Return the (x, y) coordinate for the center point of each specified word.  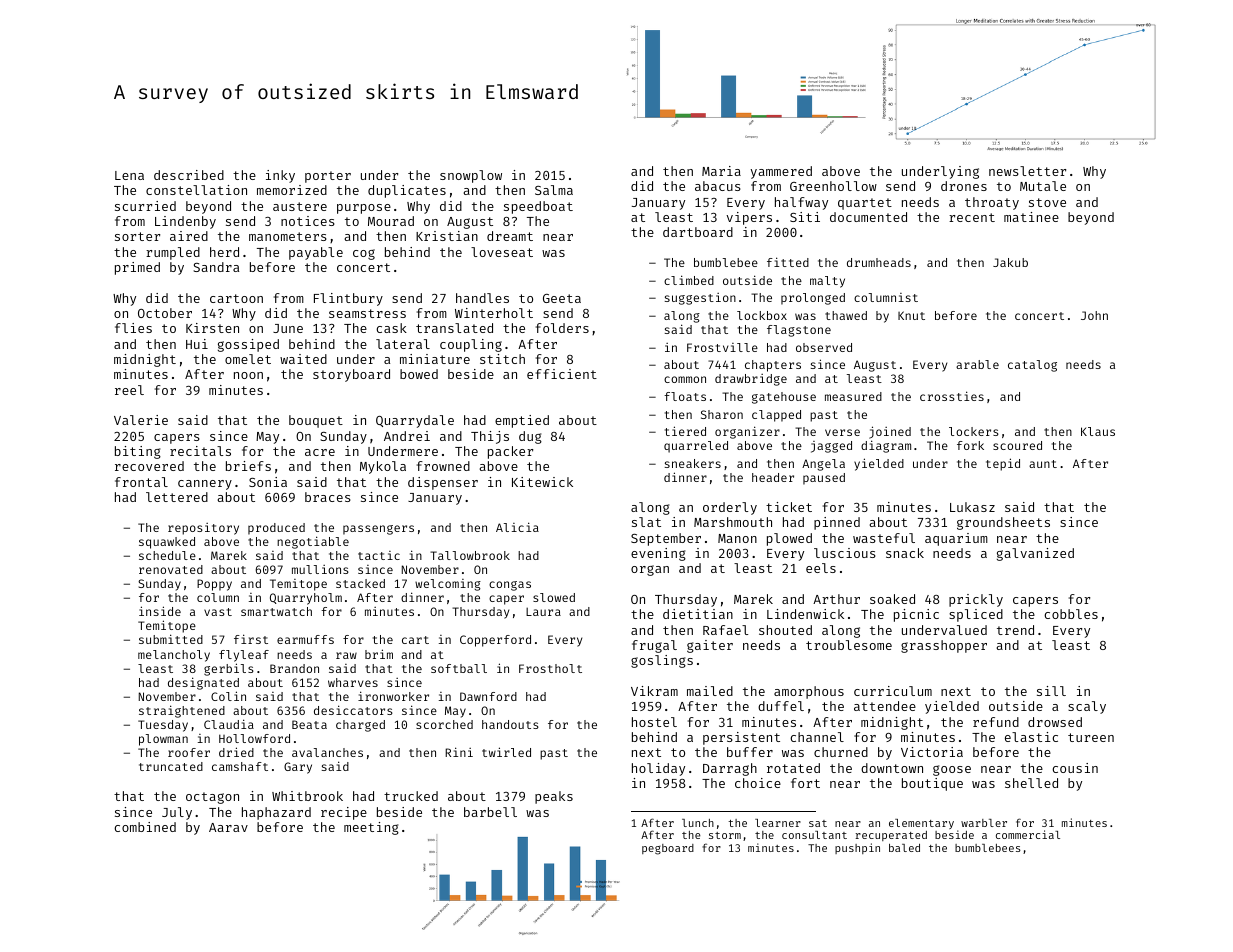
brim (379, 654)
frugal (654, 646)
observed (824, 347)
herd (224, 252)
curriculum (893, 691)
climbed (689, 280)
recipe (344, 813)
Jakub (1010, 262)
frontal (141, 482)
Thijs (490, 437)
